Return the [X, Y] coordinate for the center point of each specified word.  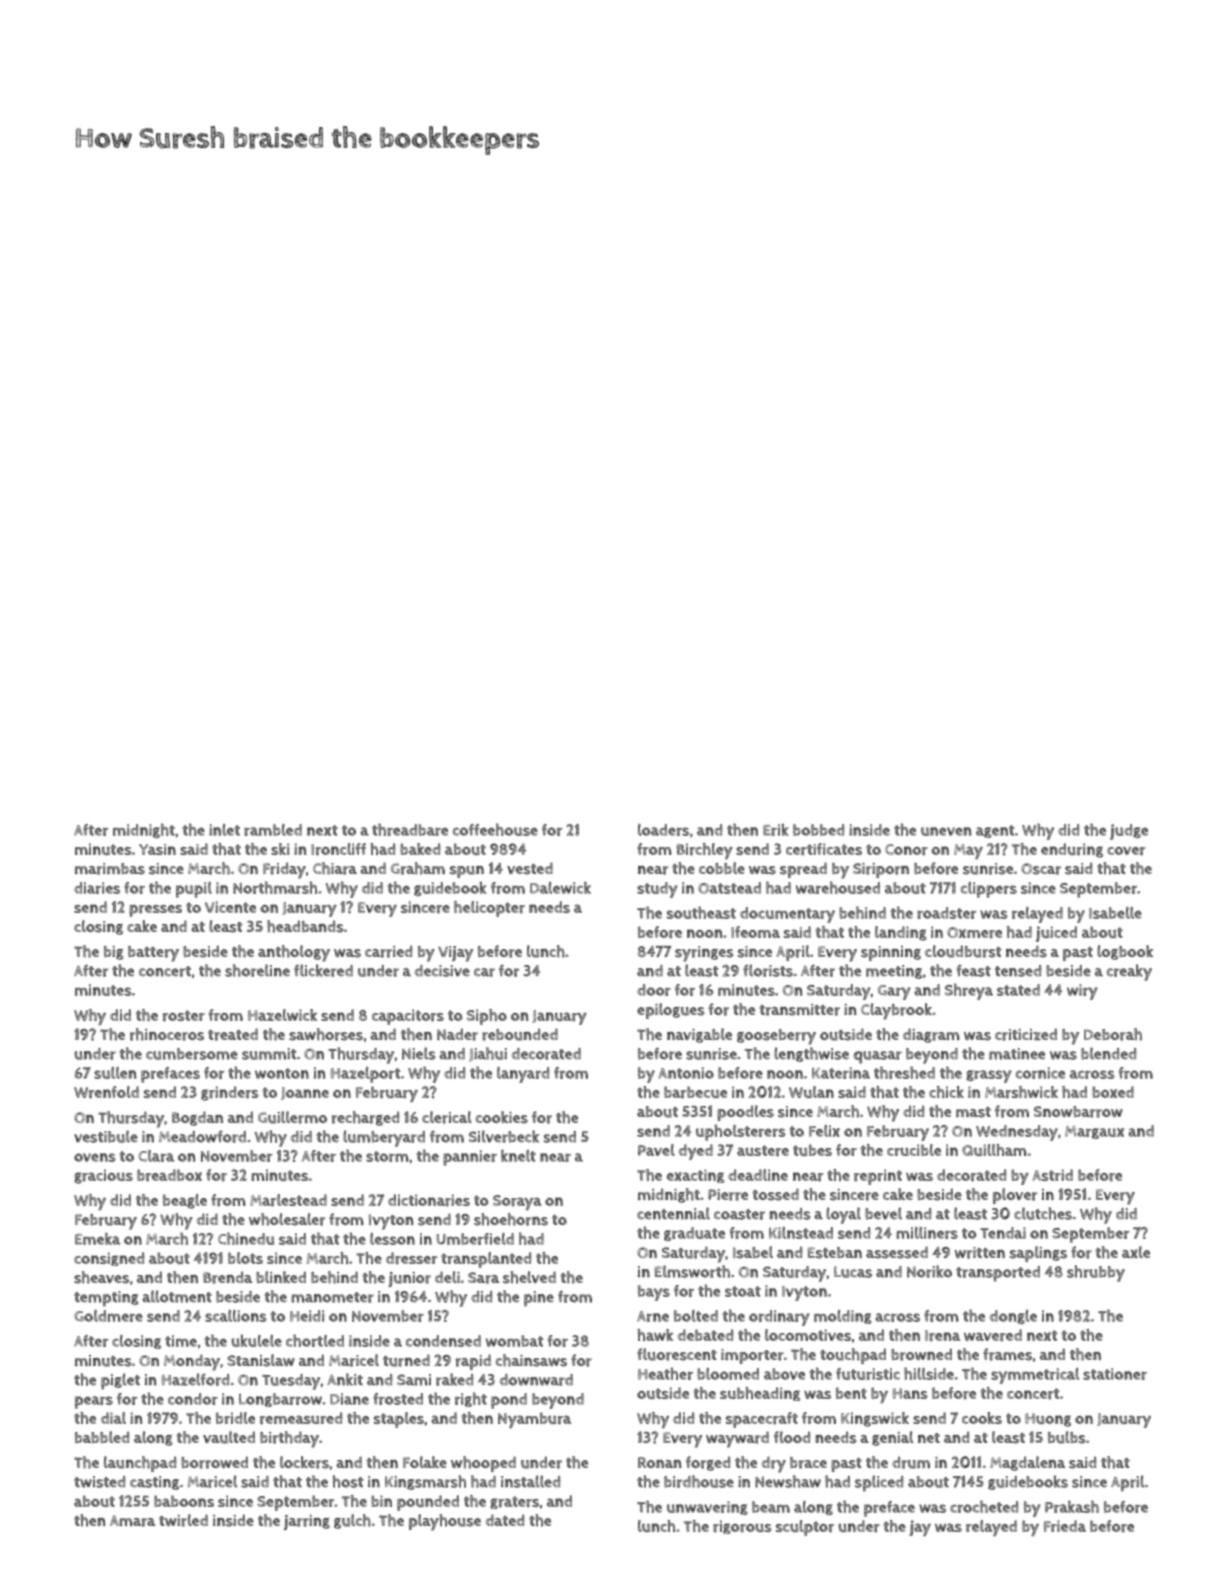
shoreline [257, 970]
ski [280, 849]
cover [1126, 851]
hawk [655, 1335]
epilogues [670, 1011]
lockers [304, 1462]
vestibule [106, 1136]
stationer [1115, 1374]
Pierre [728, 1195]
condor [193, 1399]
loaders [663, 830]
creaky [1129, 972]
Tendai [1003, 1233]
